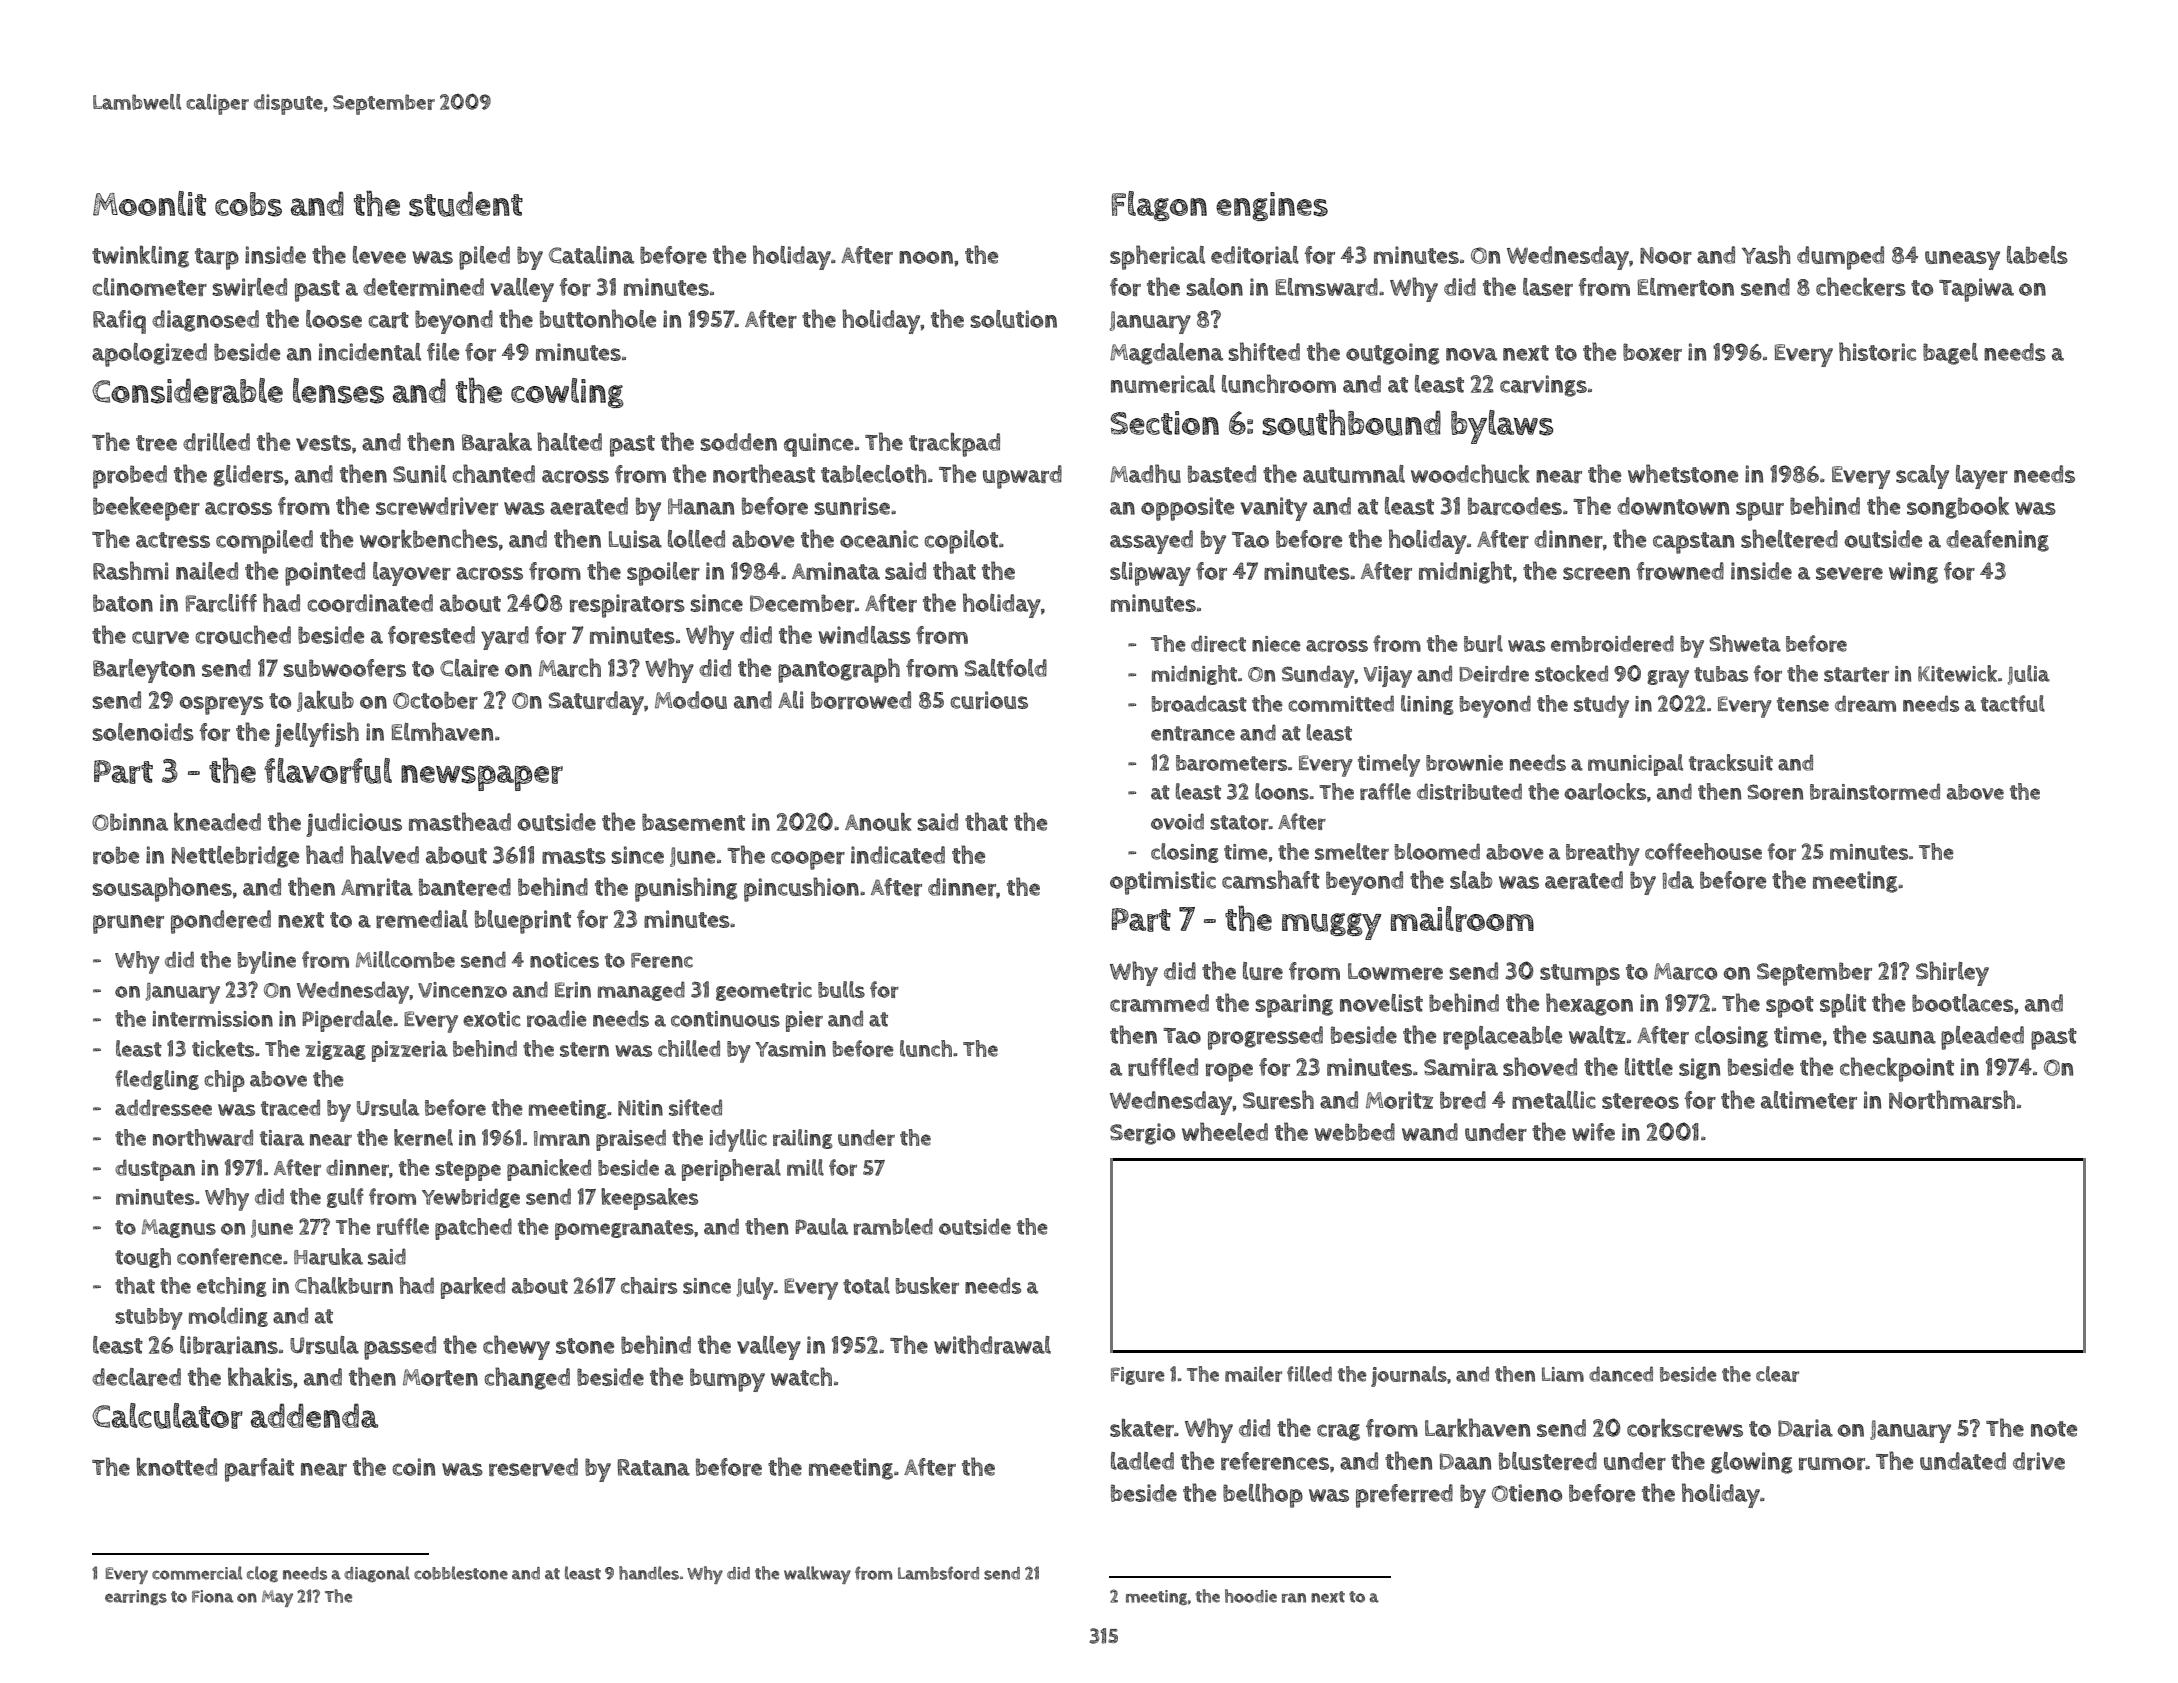 This image has height=1683, width=2178. What do you see at coordinates (1272, 206) in the image?
I see `engines` at bounding box center [1272, 206].
